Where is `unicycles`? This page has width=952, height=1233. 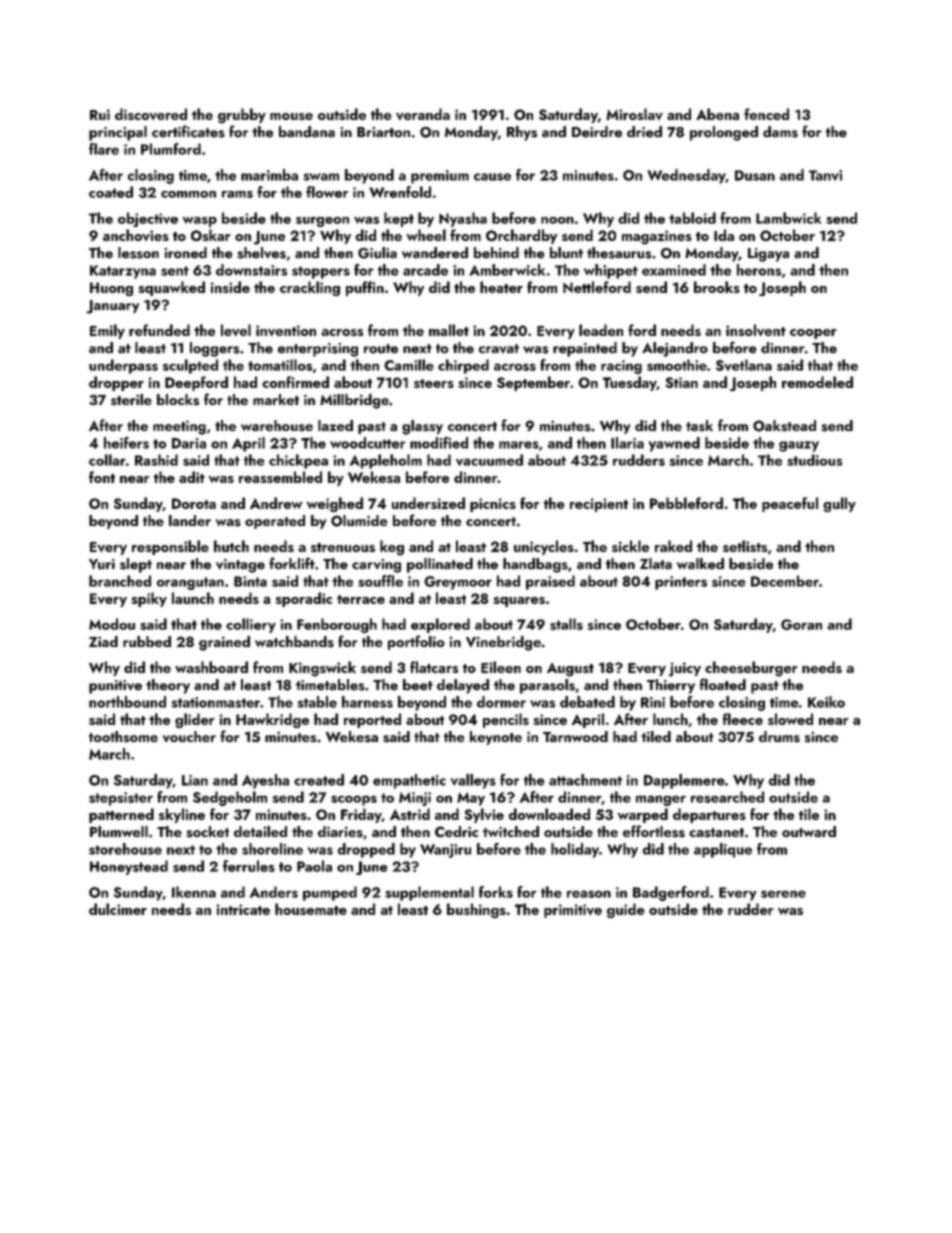
unicycles is located at coordinates (544, 547).
